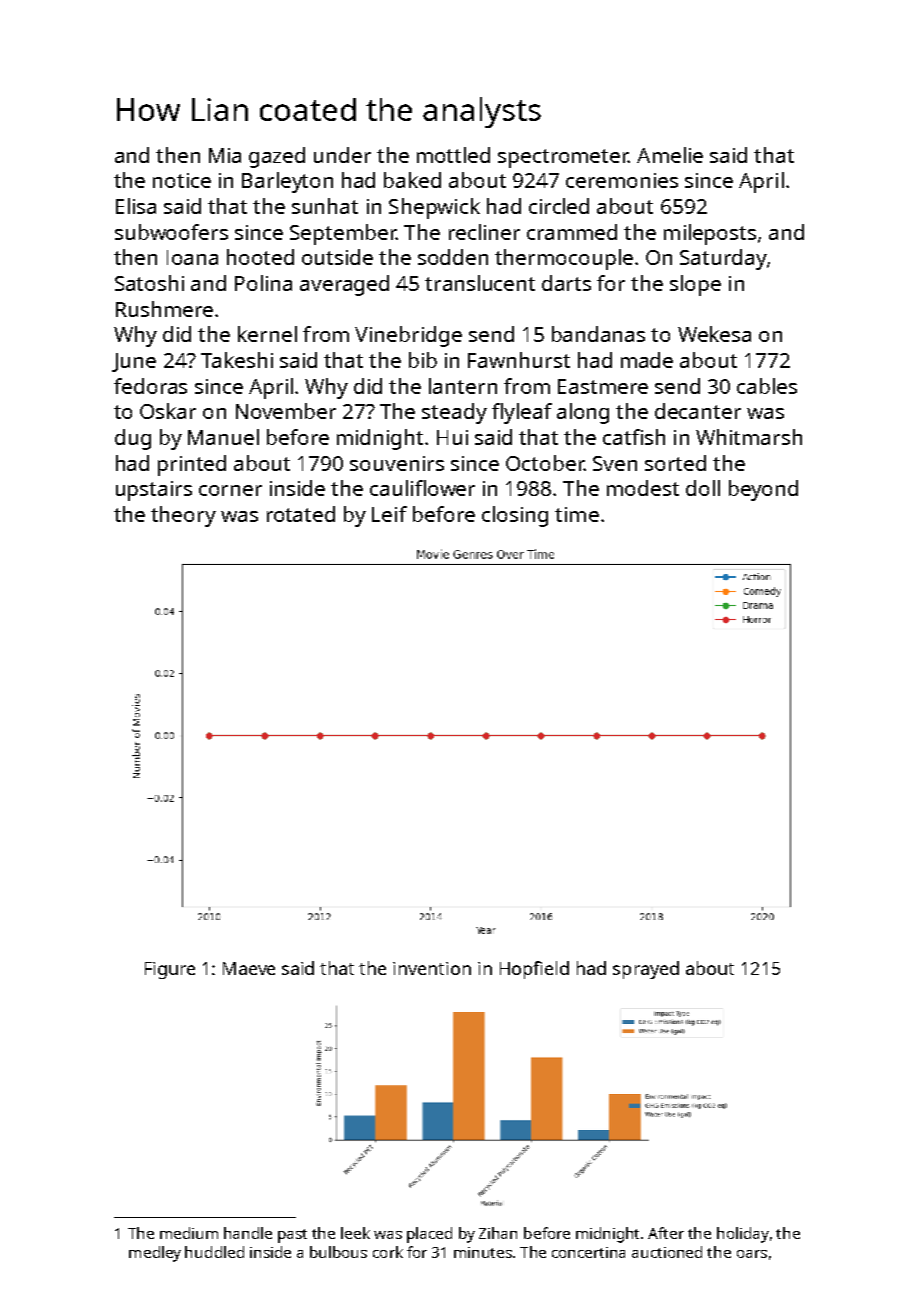  What do you see at coordinates (150, 386) in the screenshot?
I see `fedoras` at bounding box center [150, 386].
